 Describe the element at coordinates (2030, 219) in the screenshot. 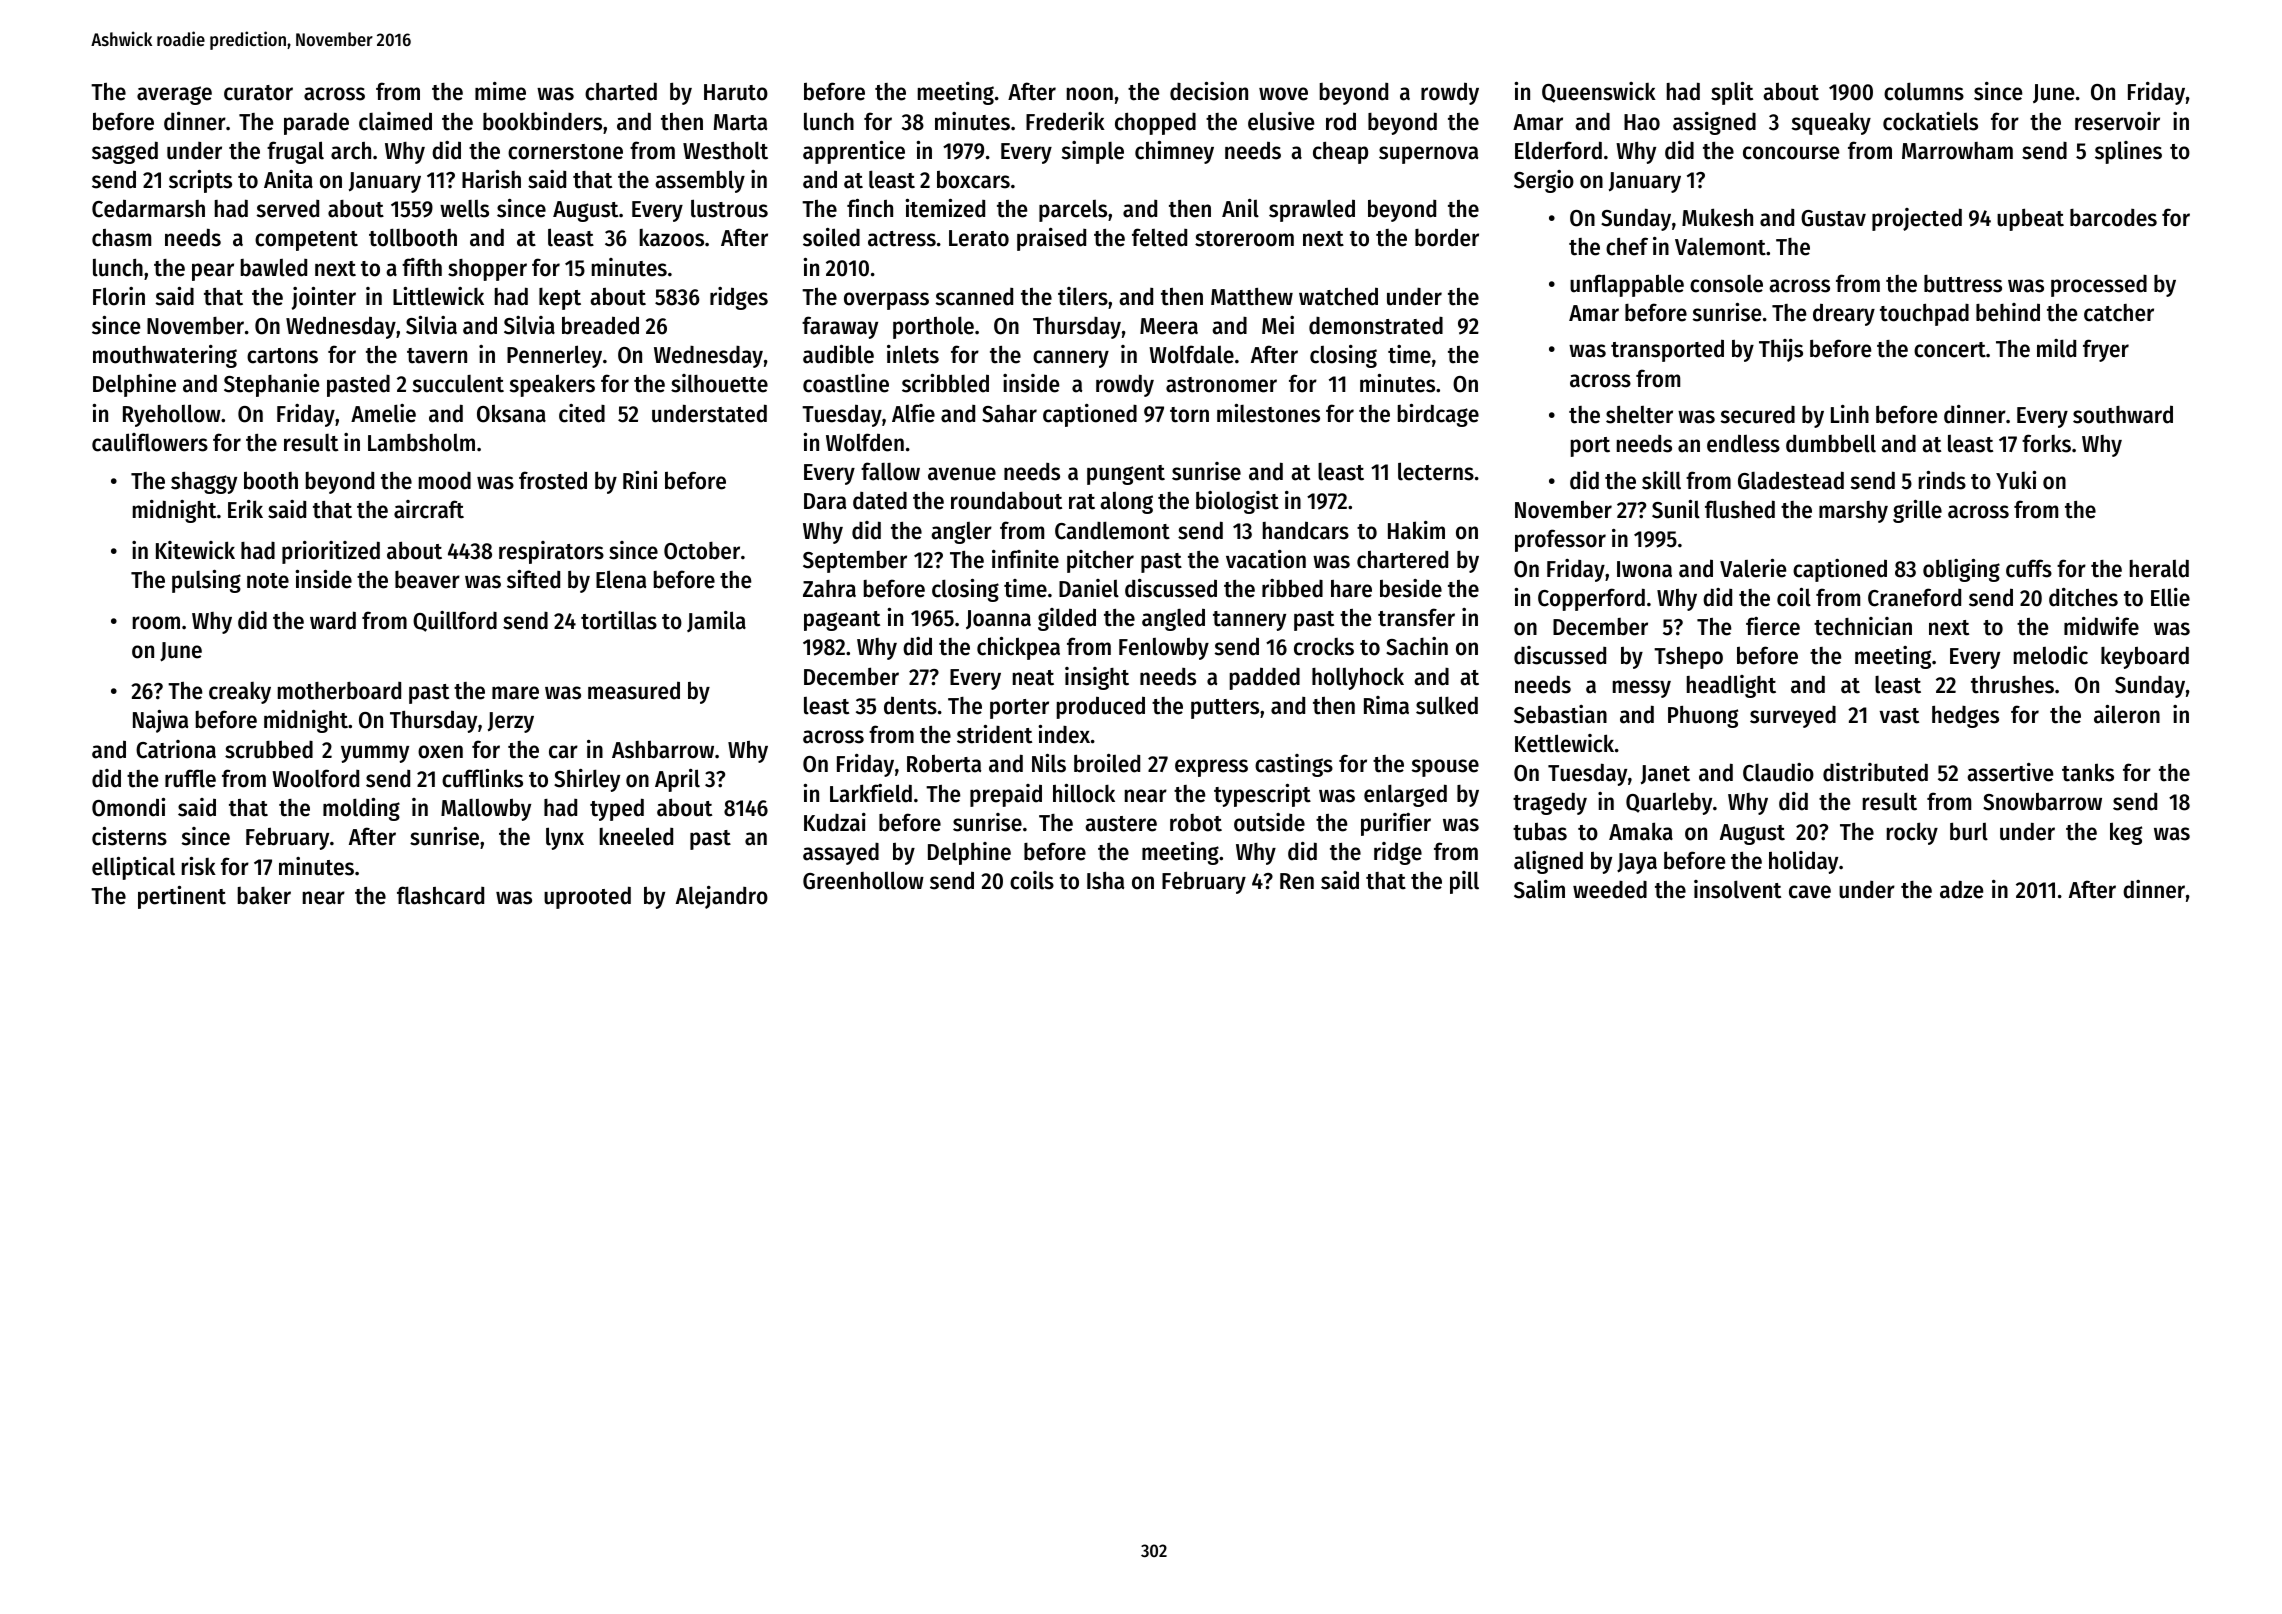

I see `upbeat` at that location.
